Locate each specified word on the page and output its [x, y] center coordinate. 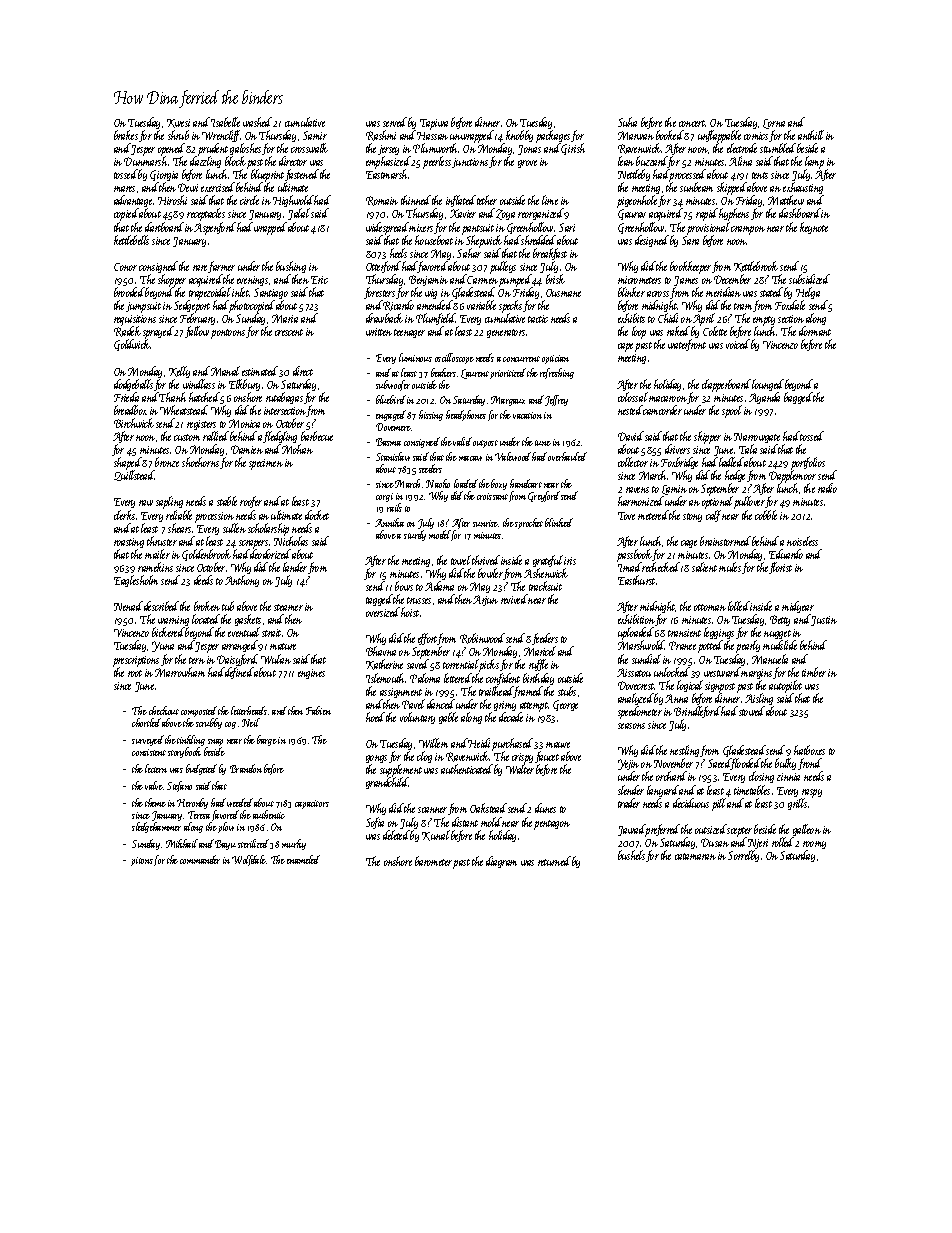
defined [239, 673]
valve [154, 785]
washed [257, 122]
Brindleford [697, 712]
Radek [127, 332]
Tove [626, 516]
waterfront [687, 345]
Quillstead [133, 476]
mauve [558, 745]
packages [553, 137]
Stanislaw [393, 456]
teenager [409, 333]
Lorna [774, 124]
